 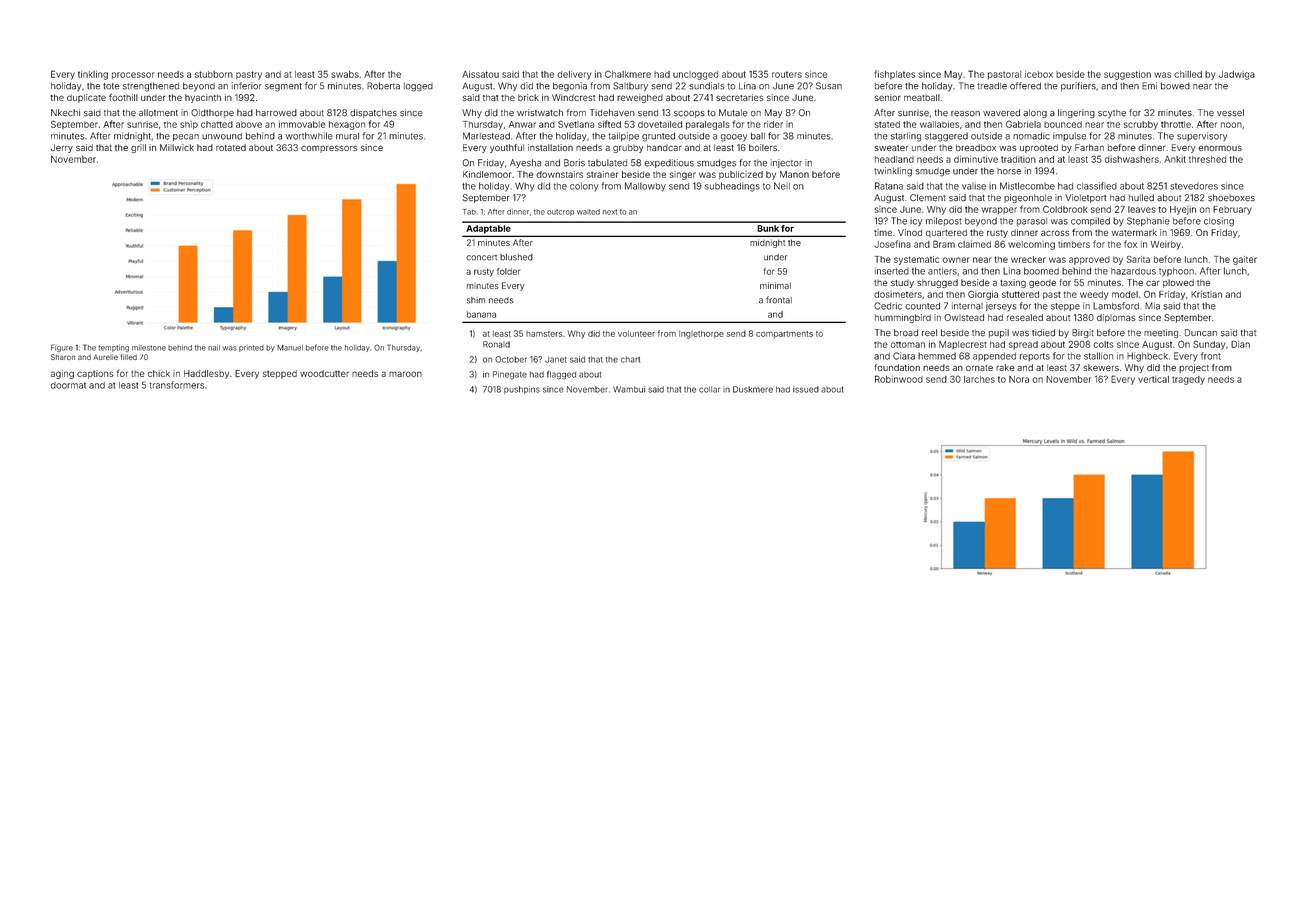 What do you see at coordinates (983, 295) in the screenshot?
I see `Giorgia` at bounding box center [983, 295].
